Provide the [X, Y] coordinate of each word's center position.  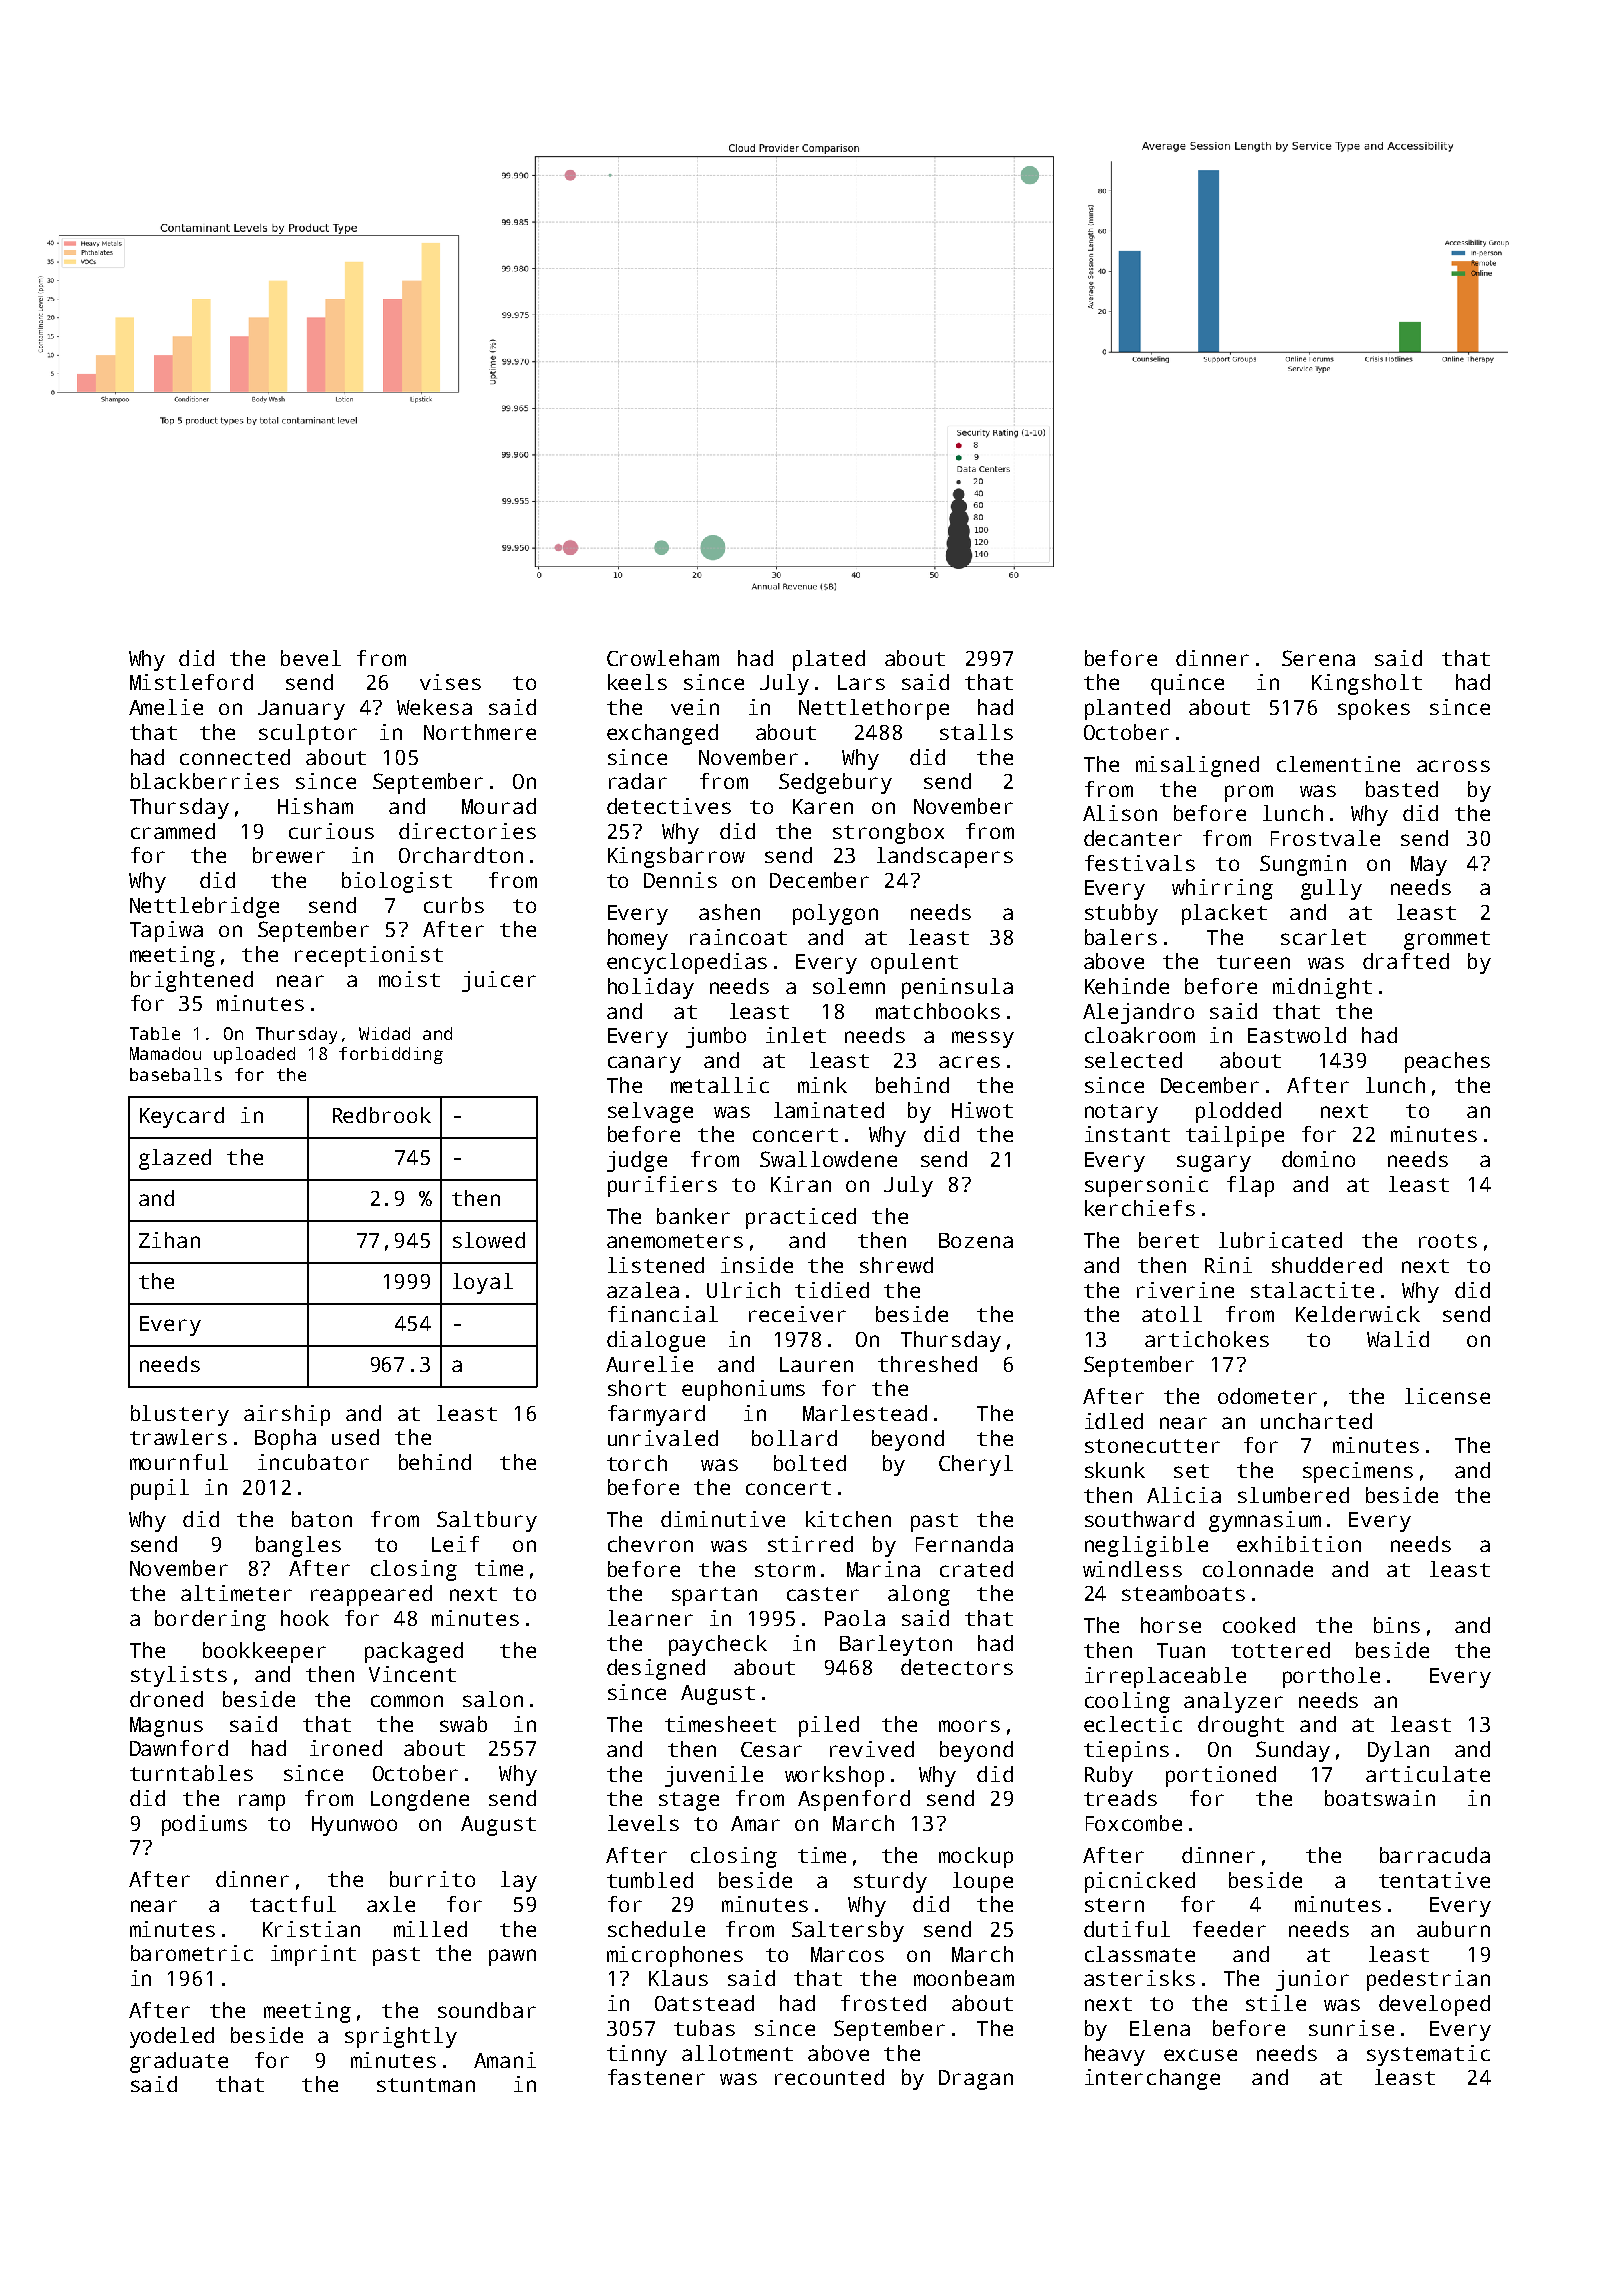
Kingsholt [1367, 684]
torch [637, 1463]
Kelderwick [1358, 1314]
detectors [957, 1667]
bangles [298, 1546]
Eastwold [1297, 1035]
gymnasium [1265, 1521]
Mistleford [191, 682]
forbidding [391, 1055]
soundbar [487, 2010]
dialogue [656, 1341]
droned [166, 1699]
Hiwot [982, 1110]
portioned [1221, 1776]
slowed [489, 1240]
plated [829, 660]
